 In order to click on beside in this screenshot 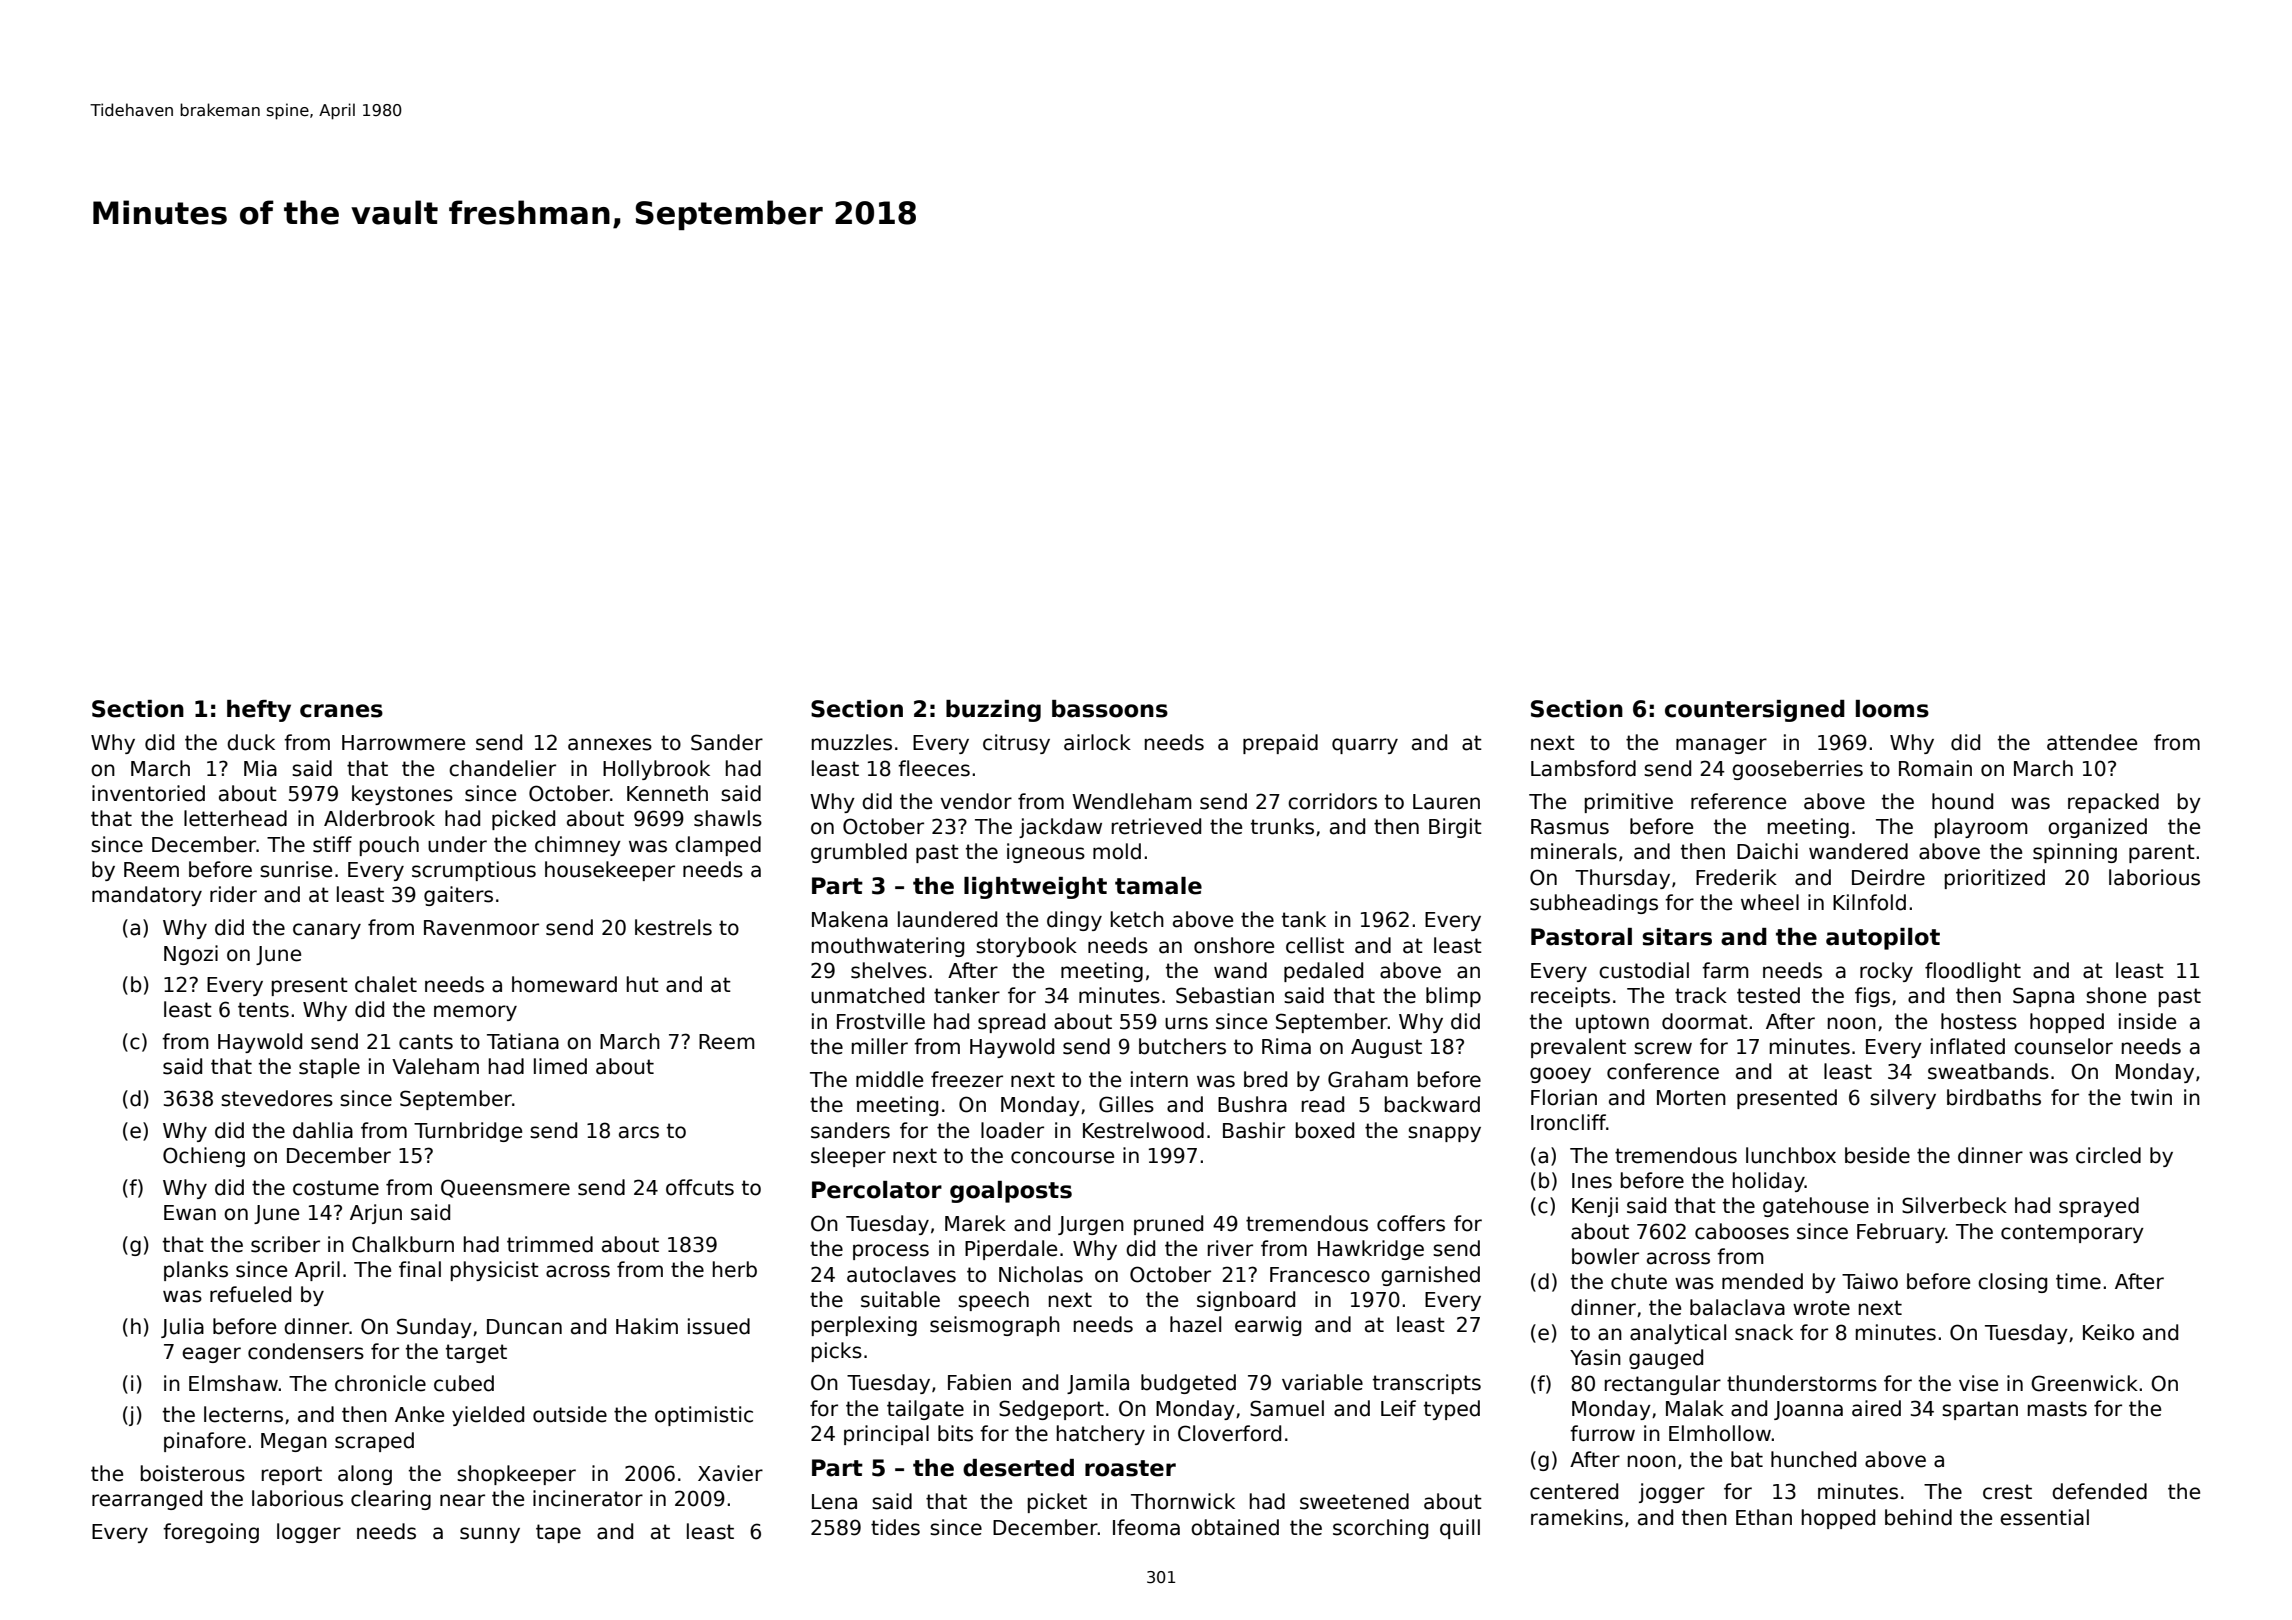, I will do `click(1877, 1155)`.
